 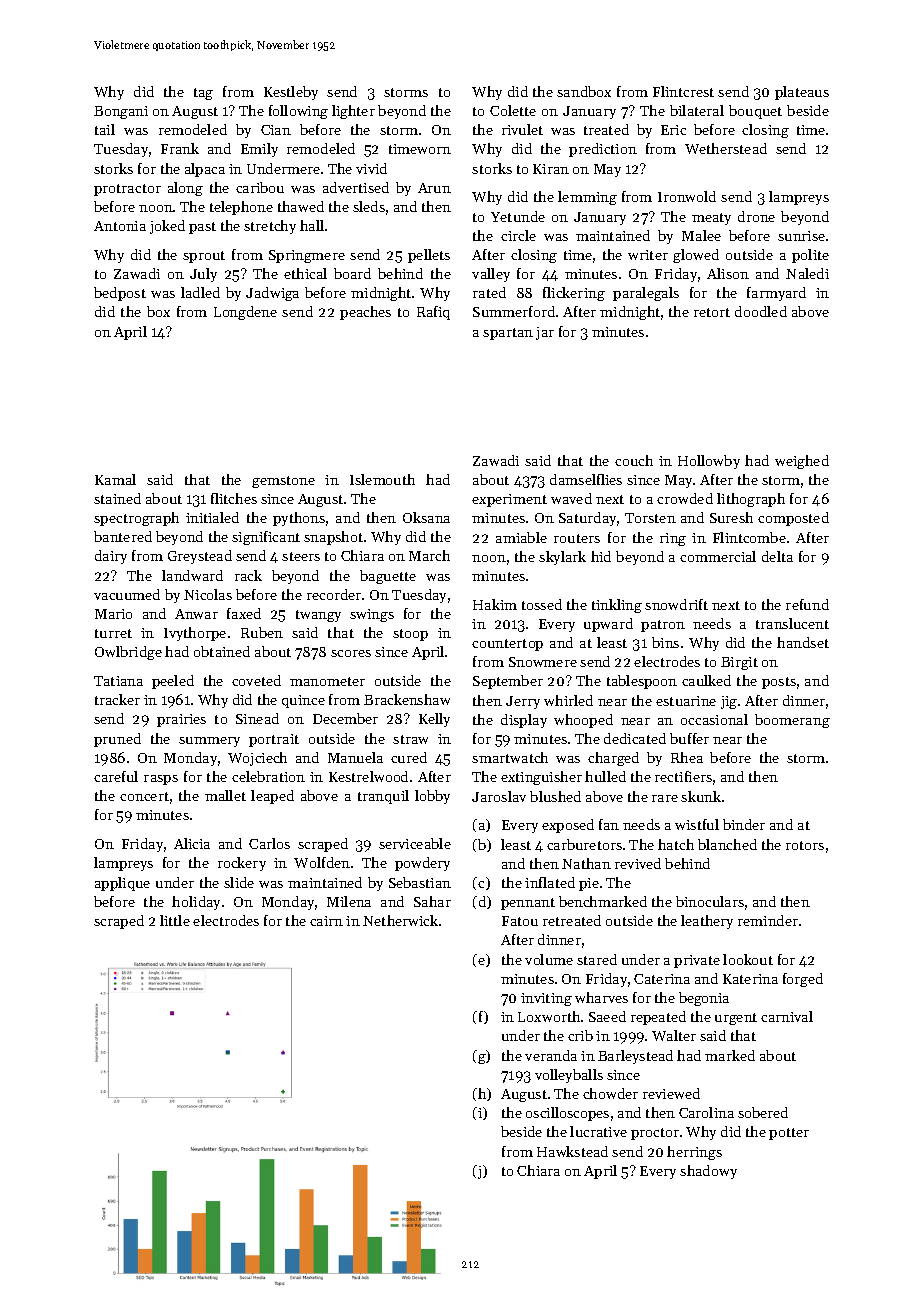 I want to click on Bongani, so click(x=121, y=112).
